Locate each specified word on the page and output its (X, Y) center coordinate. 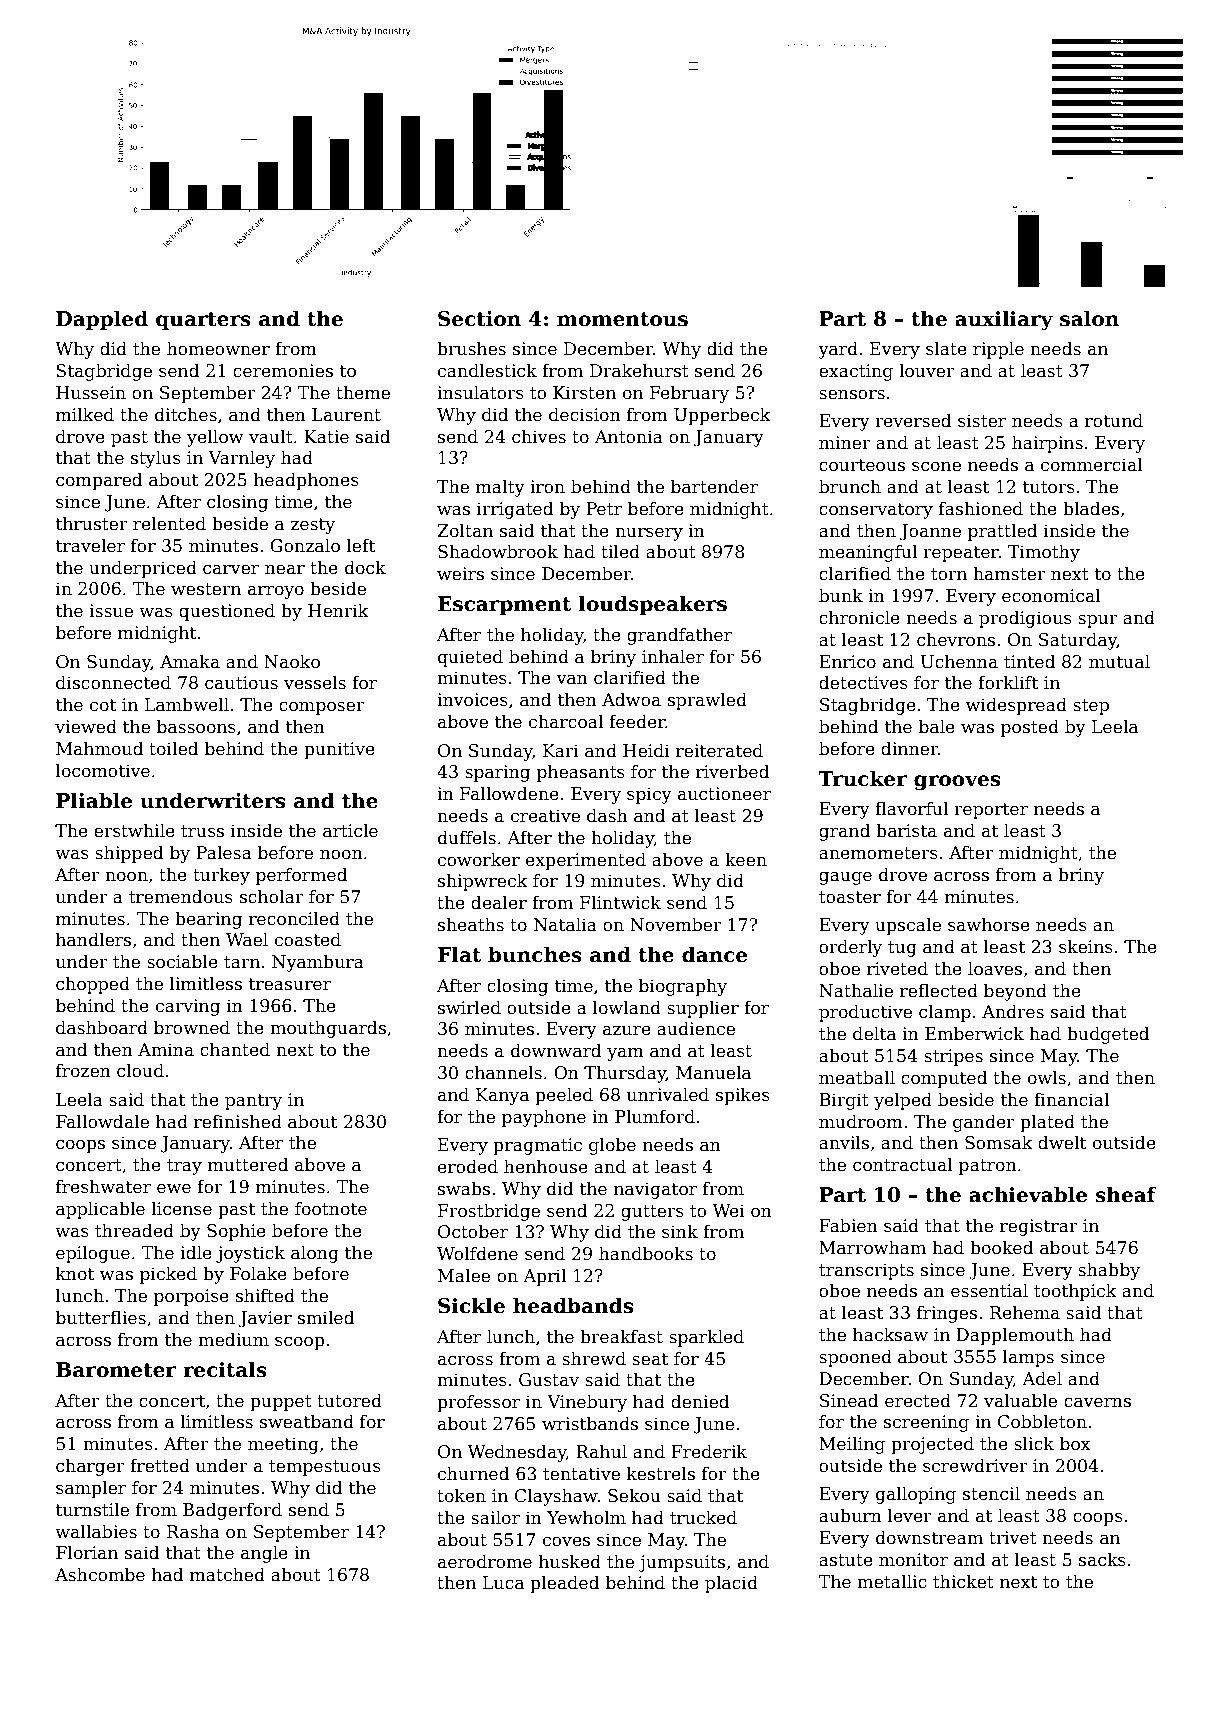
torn (949, 574)
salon (1089, 318)
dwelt (1062, 1142)
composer (322, 708)
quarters (203, 321)
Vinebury (587, 1403)
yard (838, 350)
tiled (620, 551)
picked (168, 1275)
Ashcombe (100, 1574)
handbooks (646, 1253)
